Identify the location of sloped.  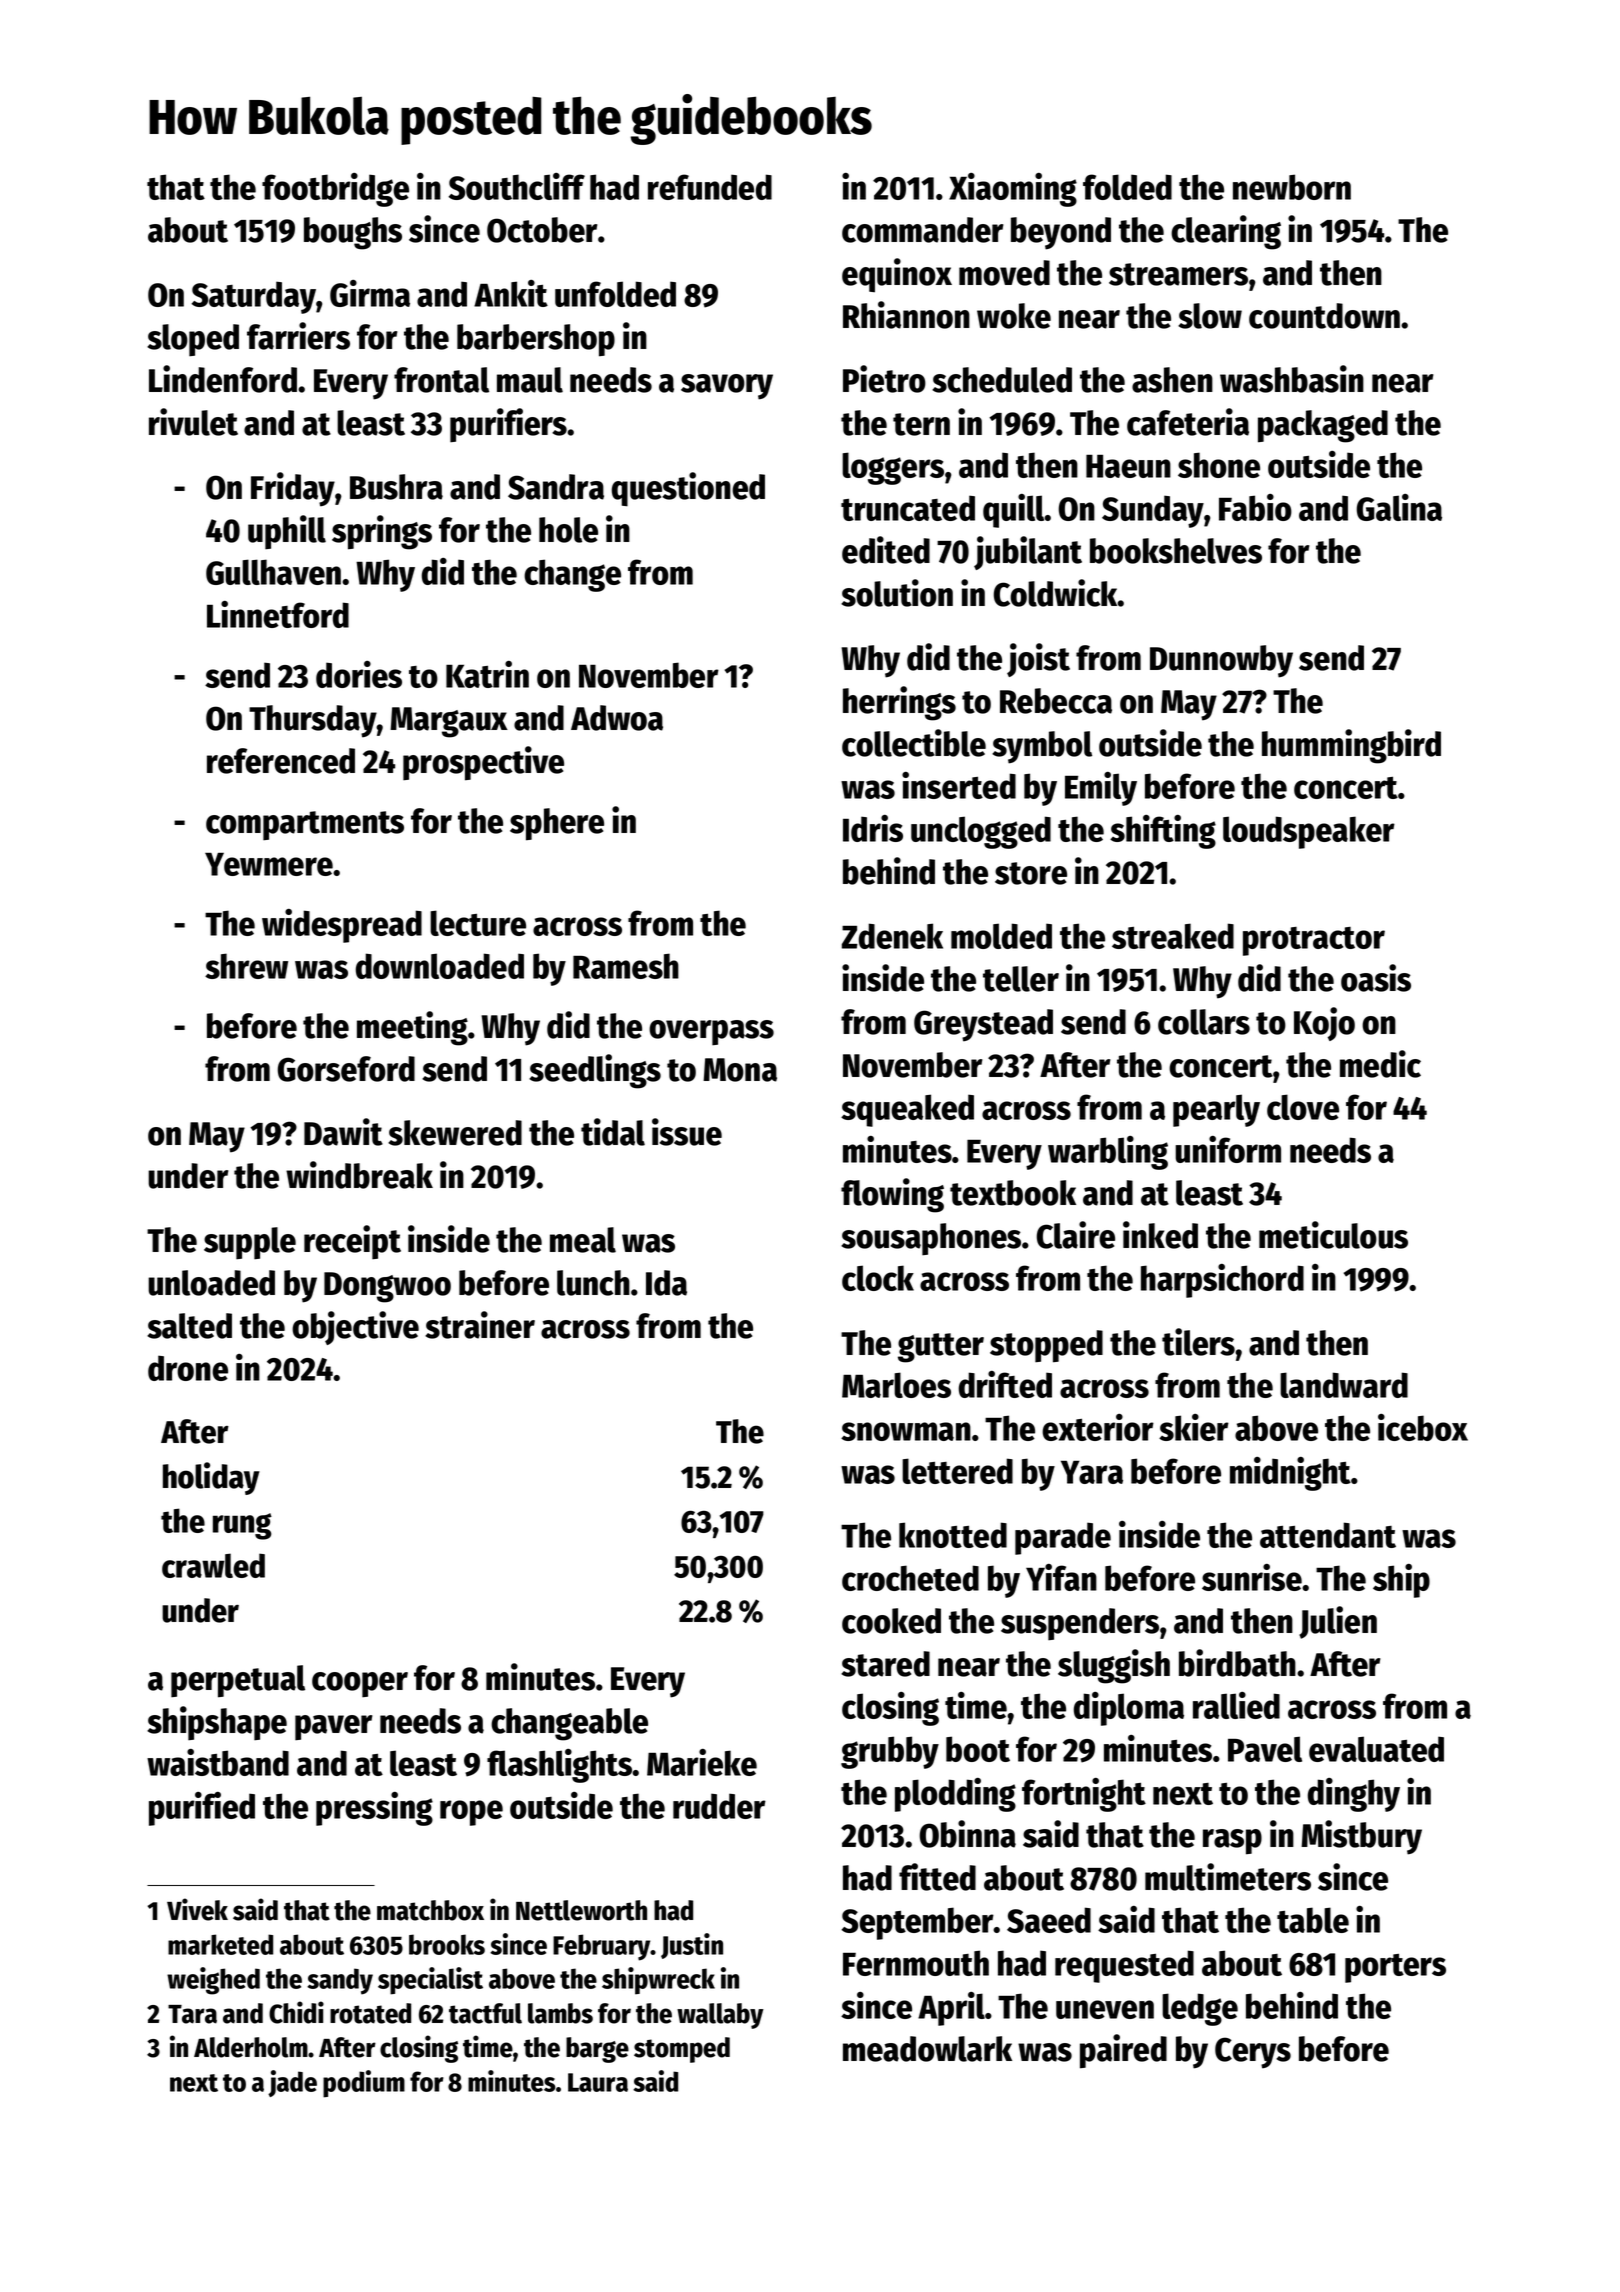
(193, 340).
